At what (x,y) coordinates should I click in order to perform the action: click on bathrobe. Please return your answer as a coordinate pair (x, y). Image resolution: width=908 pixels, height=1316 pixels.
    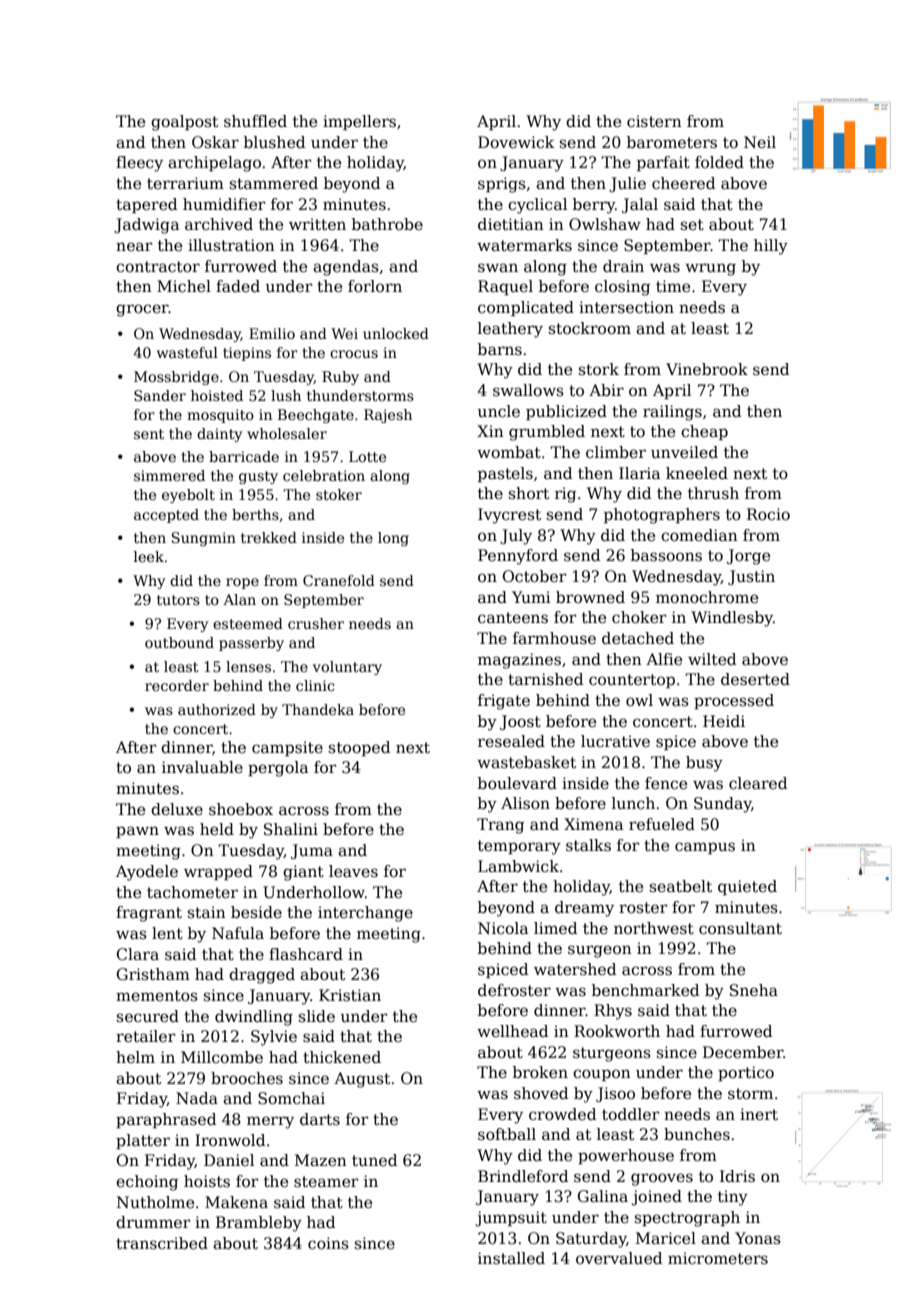
    Looking at the image, I should click on (387, 224).
